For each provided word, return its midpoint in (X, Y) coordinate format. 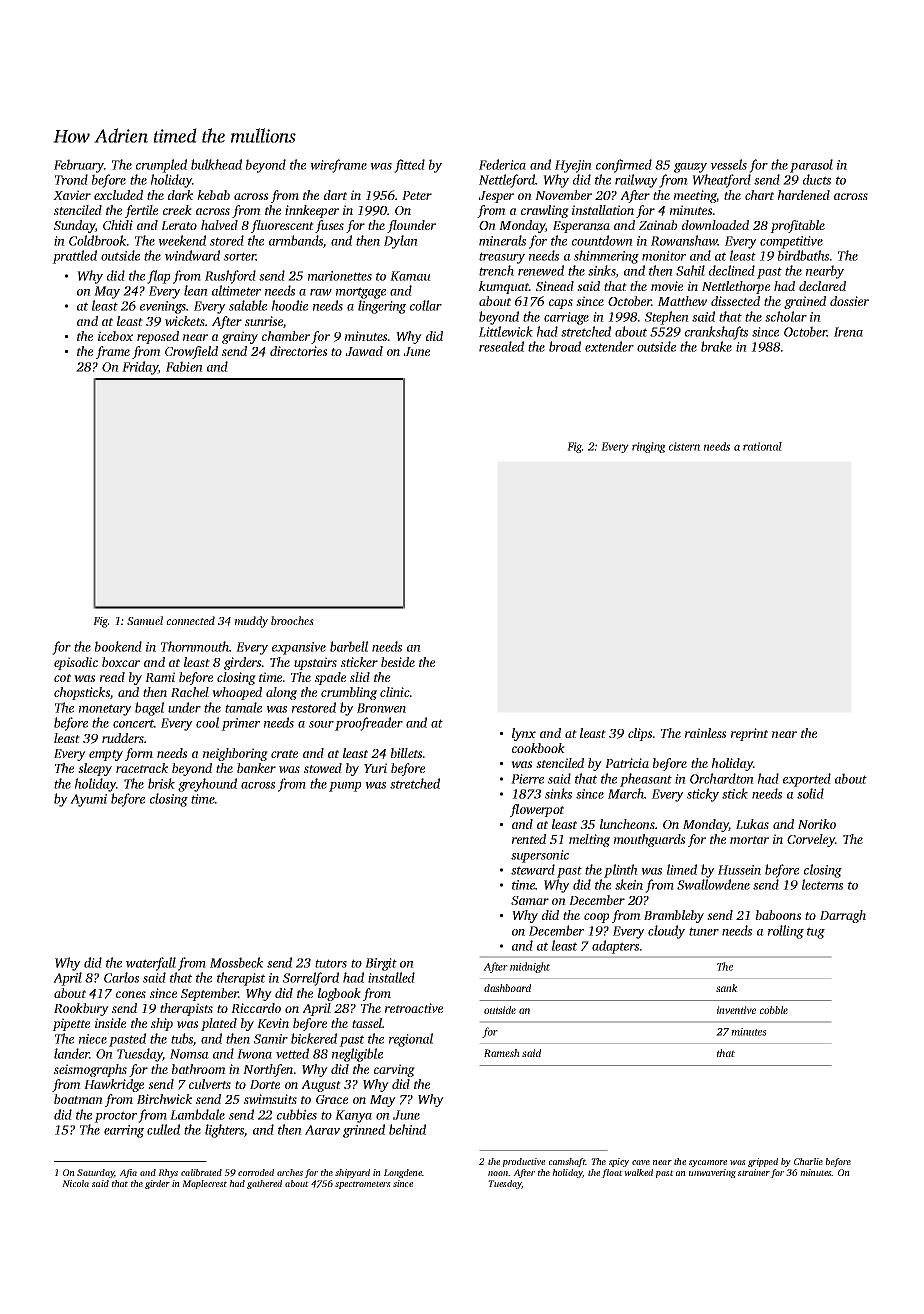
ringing (649, 447)
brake (716, 346)
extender (609, 346)
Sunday (74, 226)
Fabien (184, 366)
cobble (774, 1010)
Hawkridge (114, 1085)
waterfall (151, 964)
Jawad (364, 351)
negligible (357, 1055)
